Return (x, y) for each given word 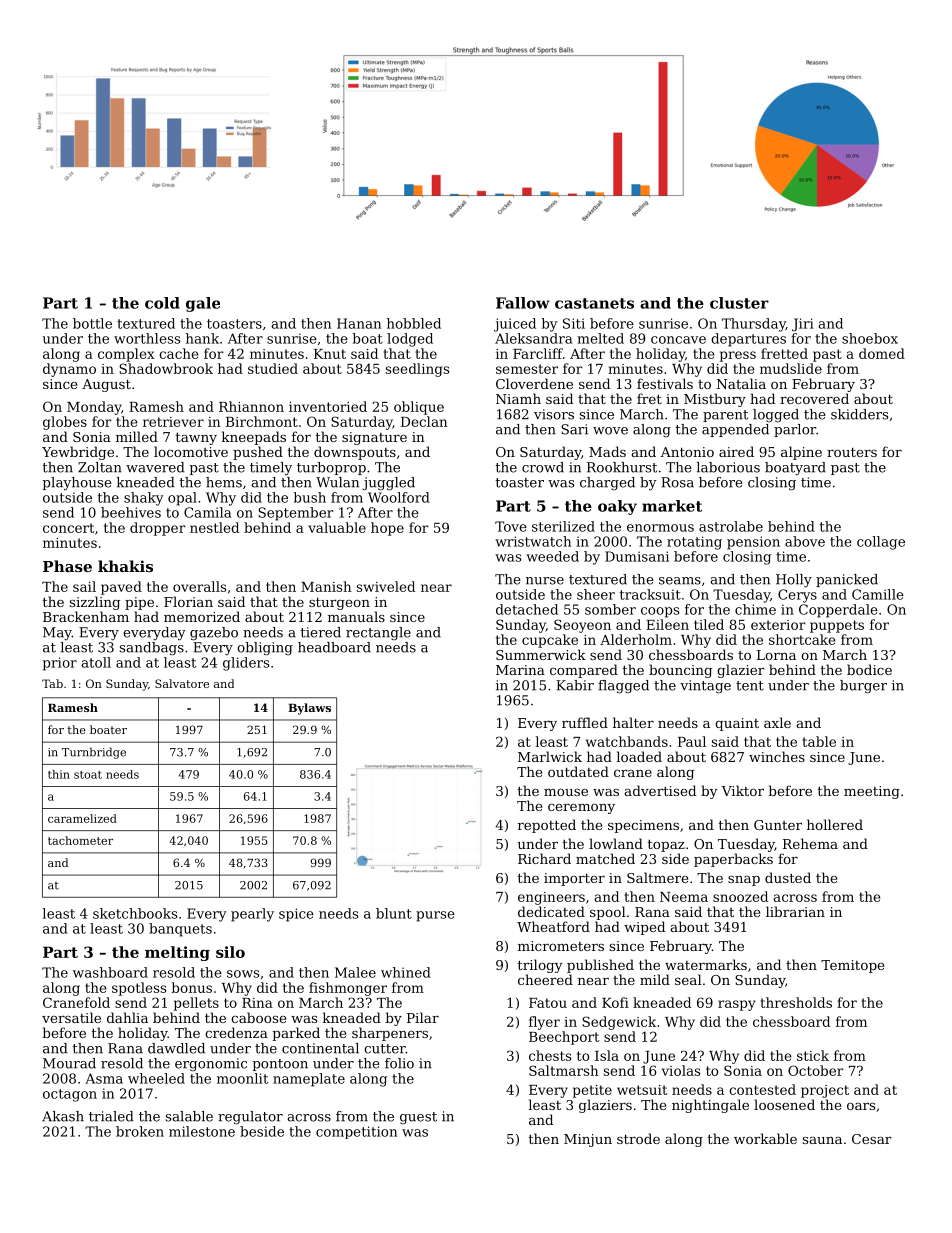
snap (744, 881)
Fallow (523, 303)
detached (527, 609)
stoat (88, 775)
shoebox (870, 338)
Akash (63, 1116)
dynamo (69, 370)
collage (881, 543)
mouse (566, 792)
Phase (67, 566)
